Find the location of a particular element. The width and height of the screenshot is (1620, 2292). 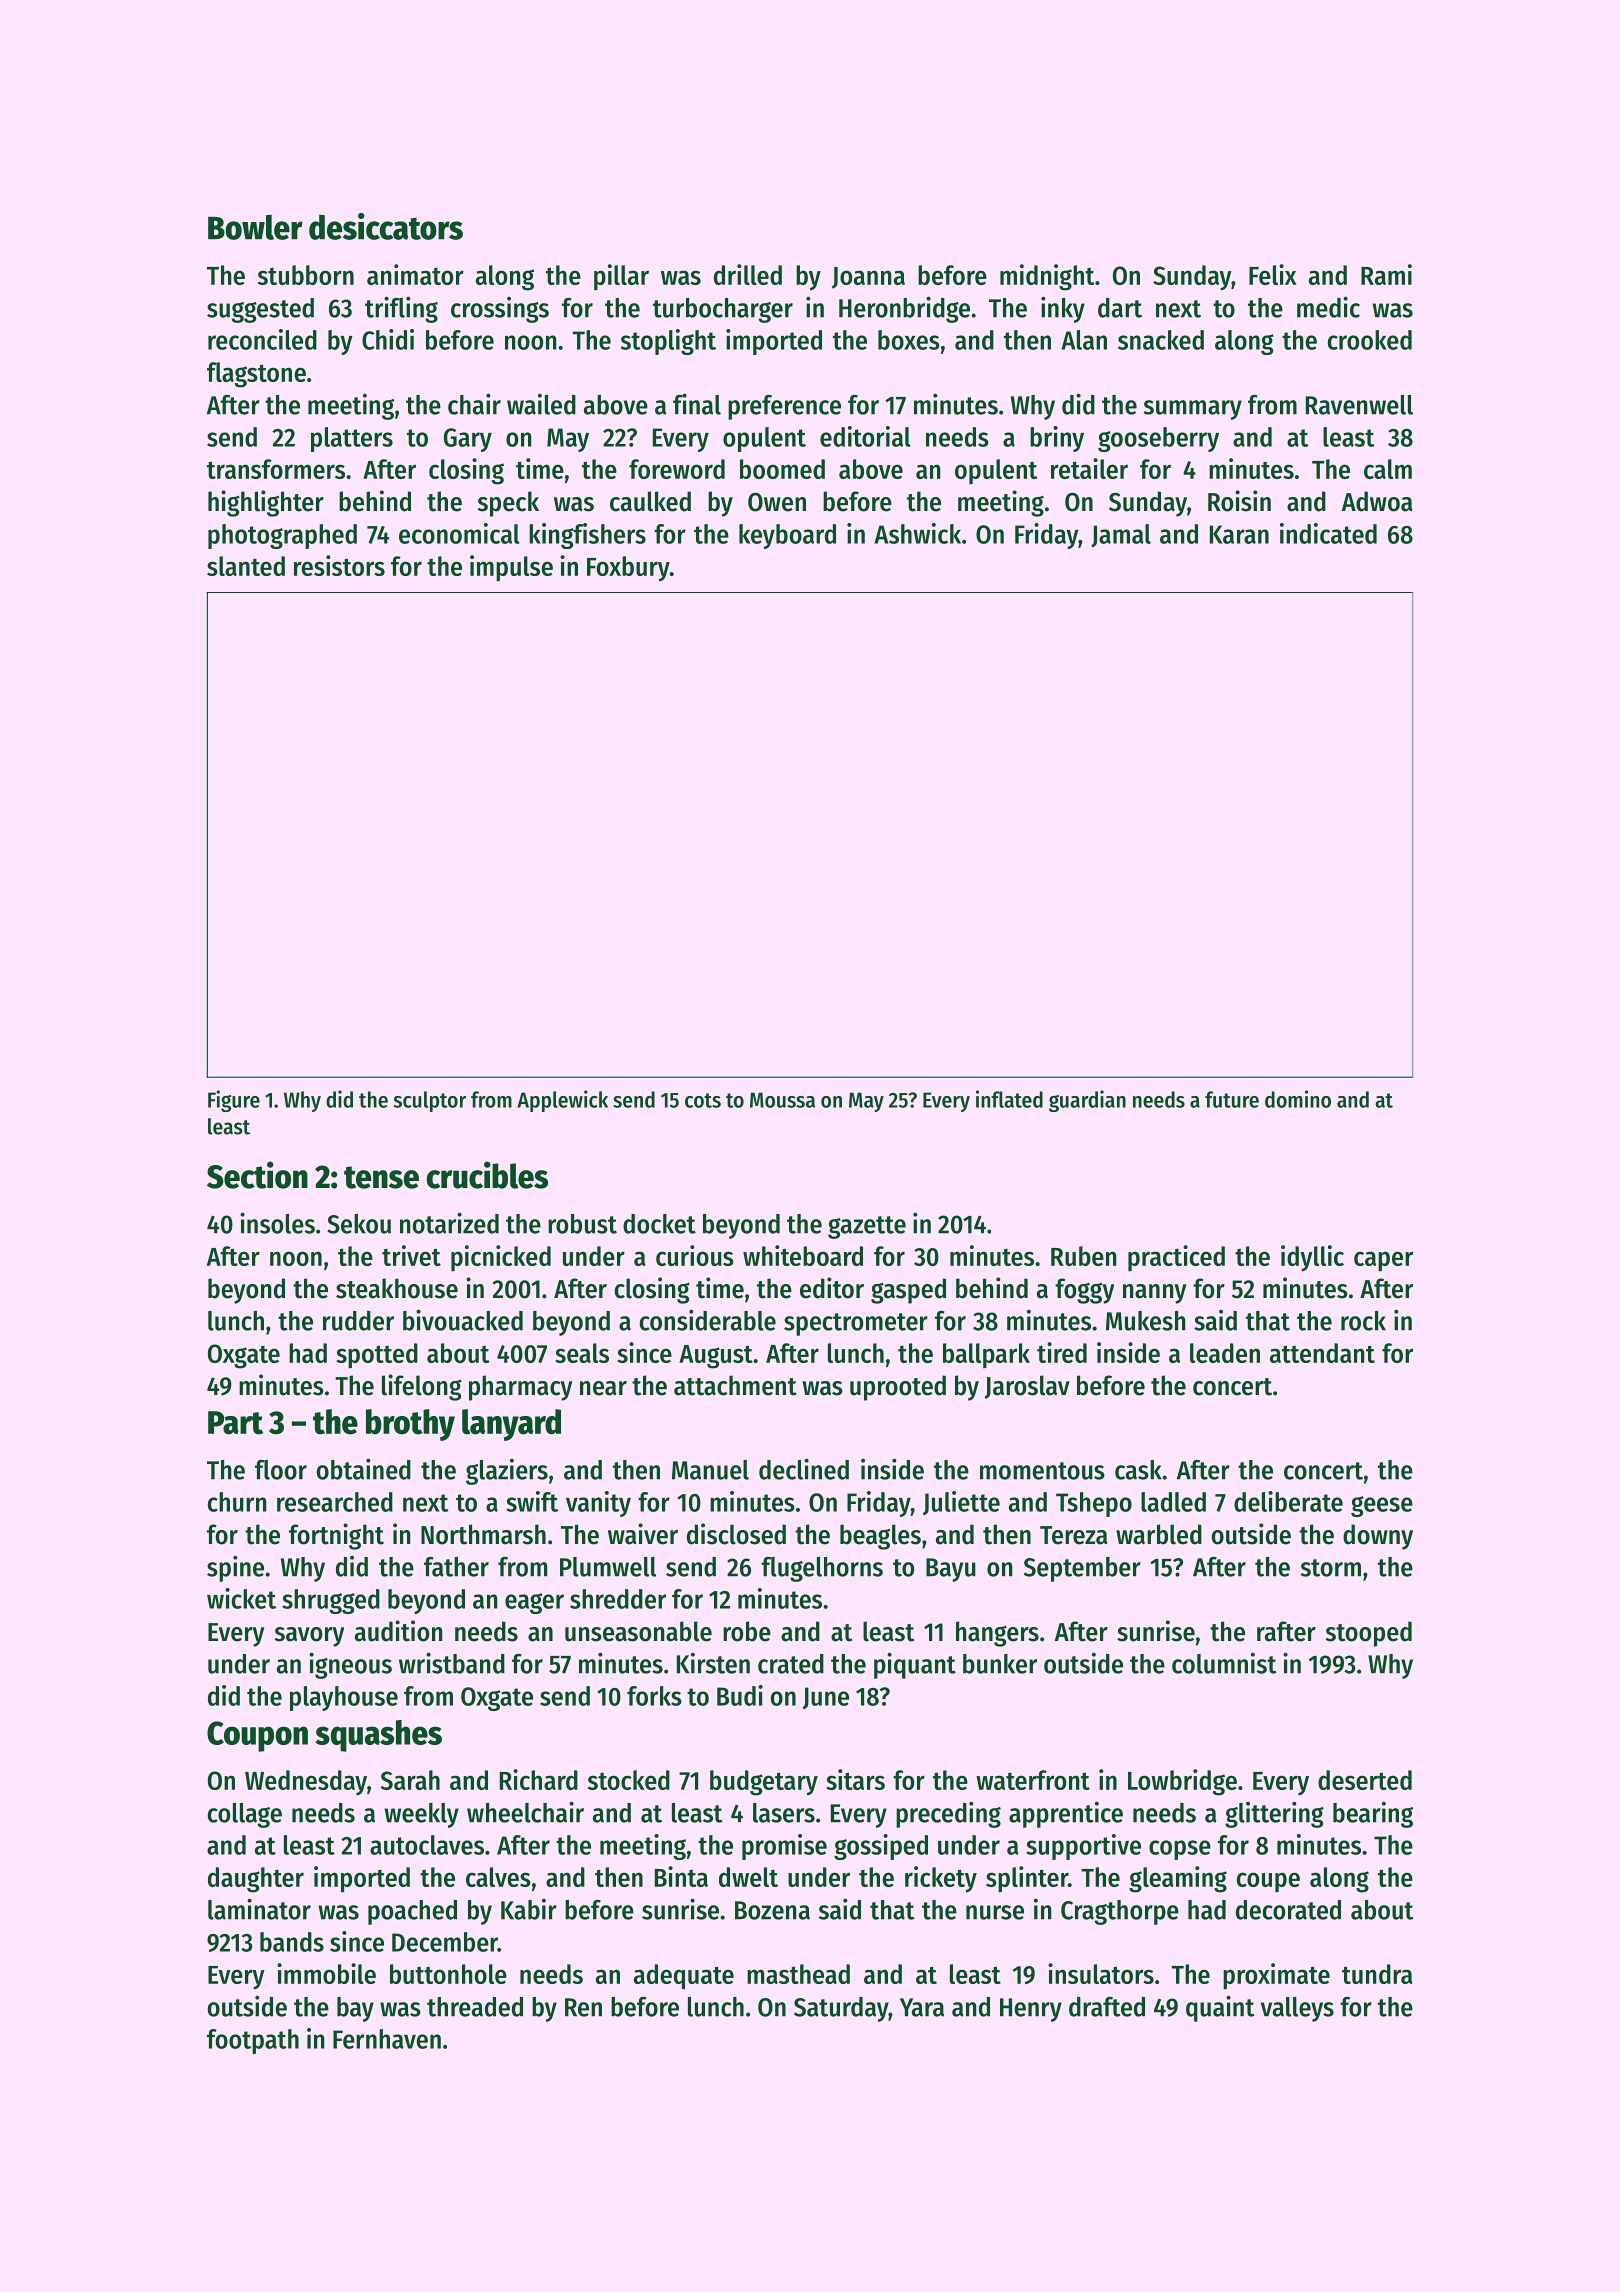

Joanna is located at coordinates (868, 278).
